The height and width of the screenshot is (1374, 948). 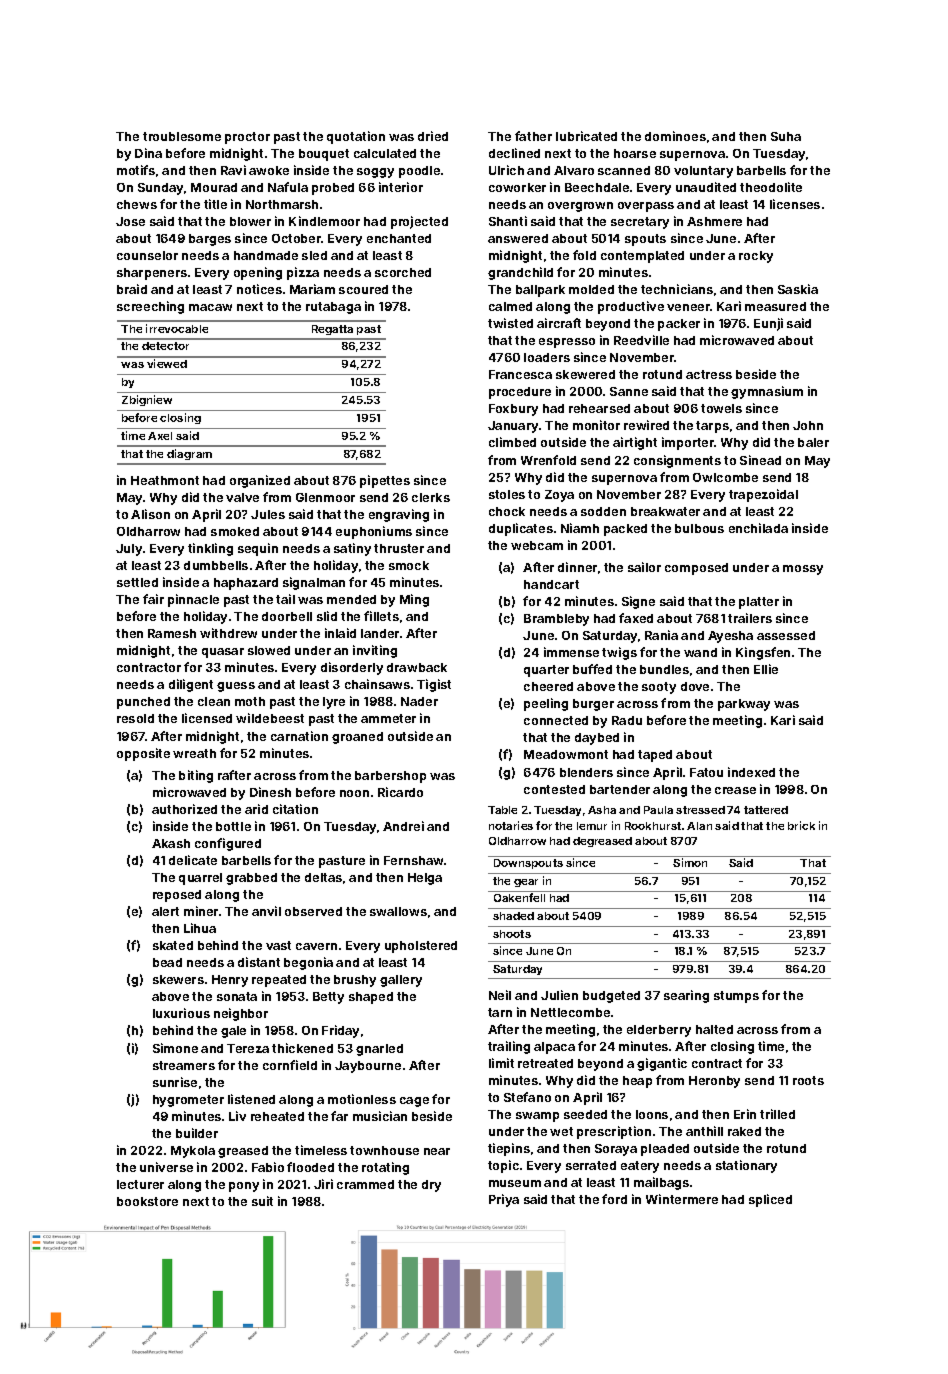 I want to click on luxurious, so click(x=181, y=1013).
